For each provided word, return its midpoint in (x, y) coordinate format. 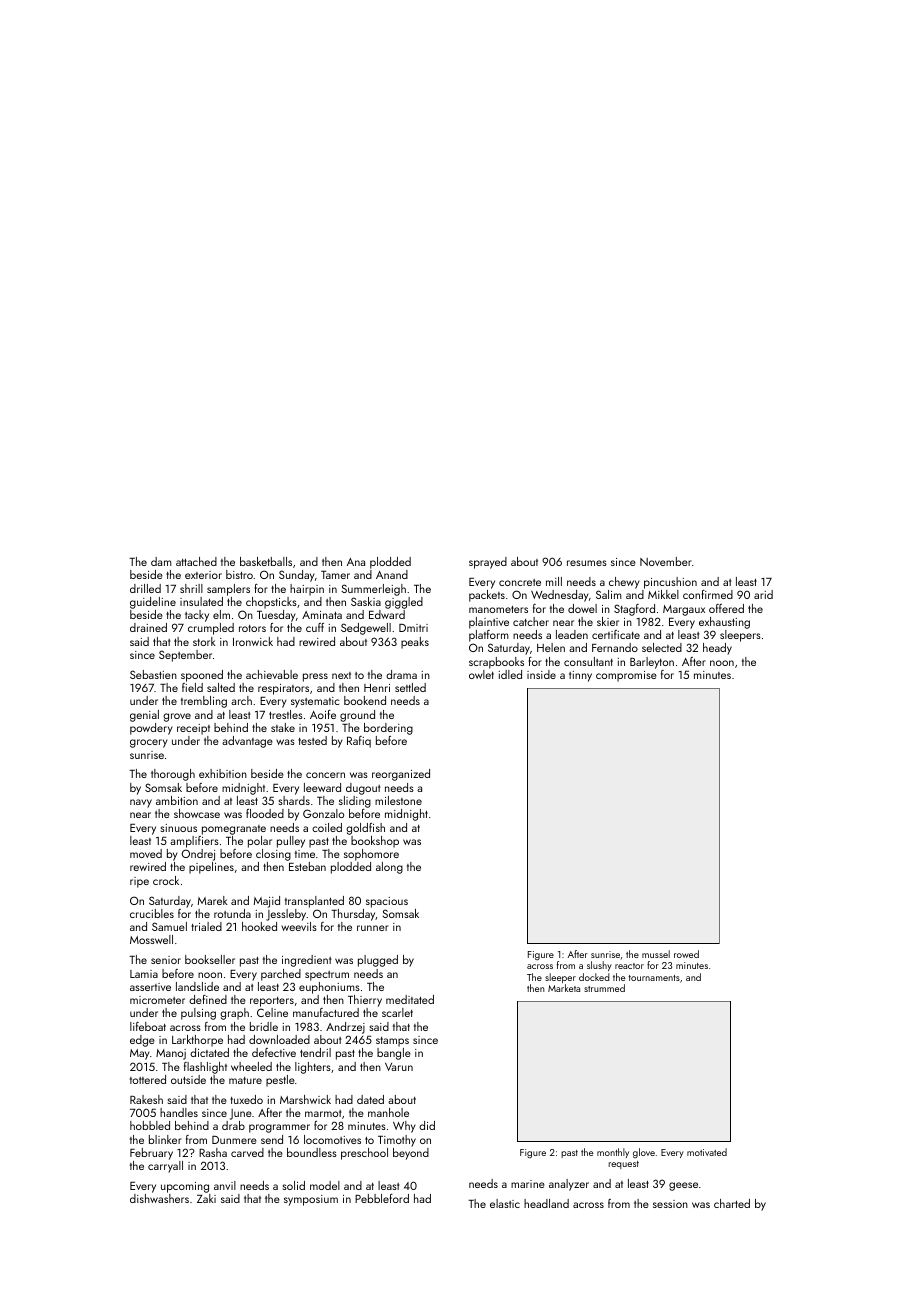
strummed (604, 988)
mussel (656, 954)
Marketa (564, 988)
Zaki (206, 1198)
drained (148, 627)
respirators (283, 689)
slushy (599, 966)
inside (541, 674)
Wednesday (560, 596)
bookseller (210, 959)
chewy (624, 583)
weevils (299, 926)
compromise (626, 676)
